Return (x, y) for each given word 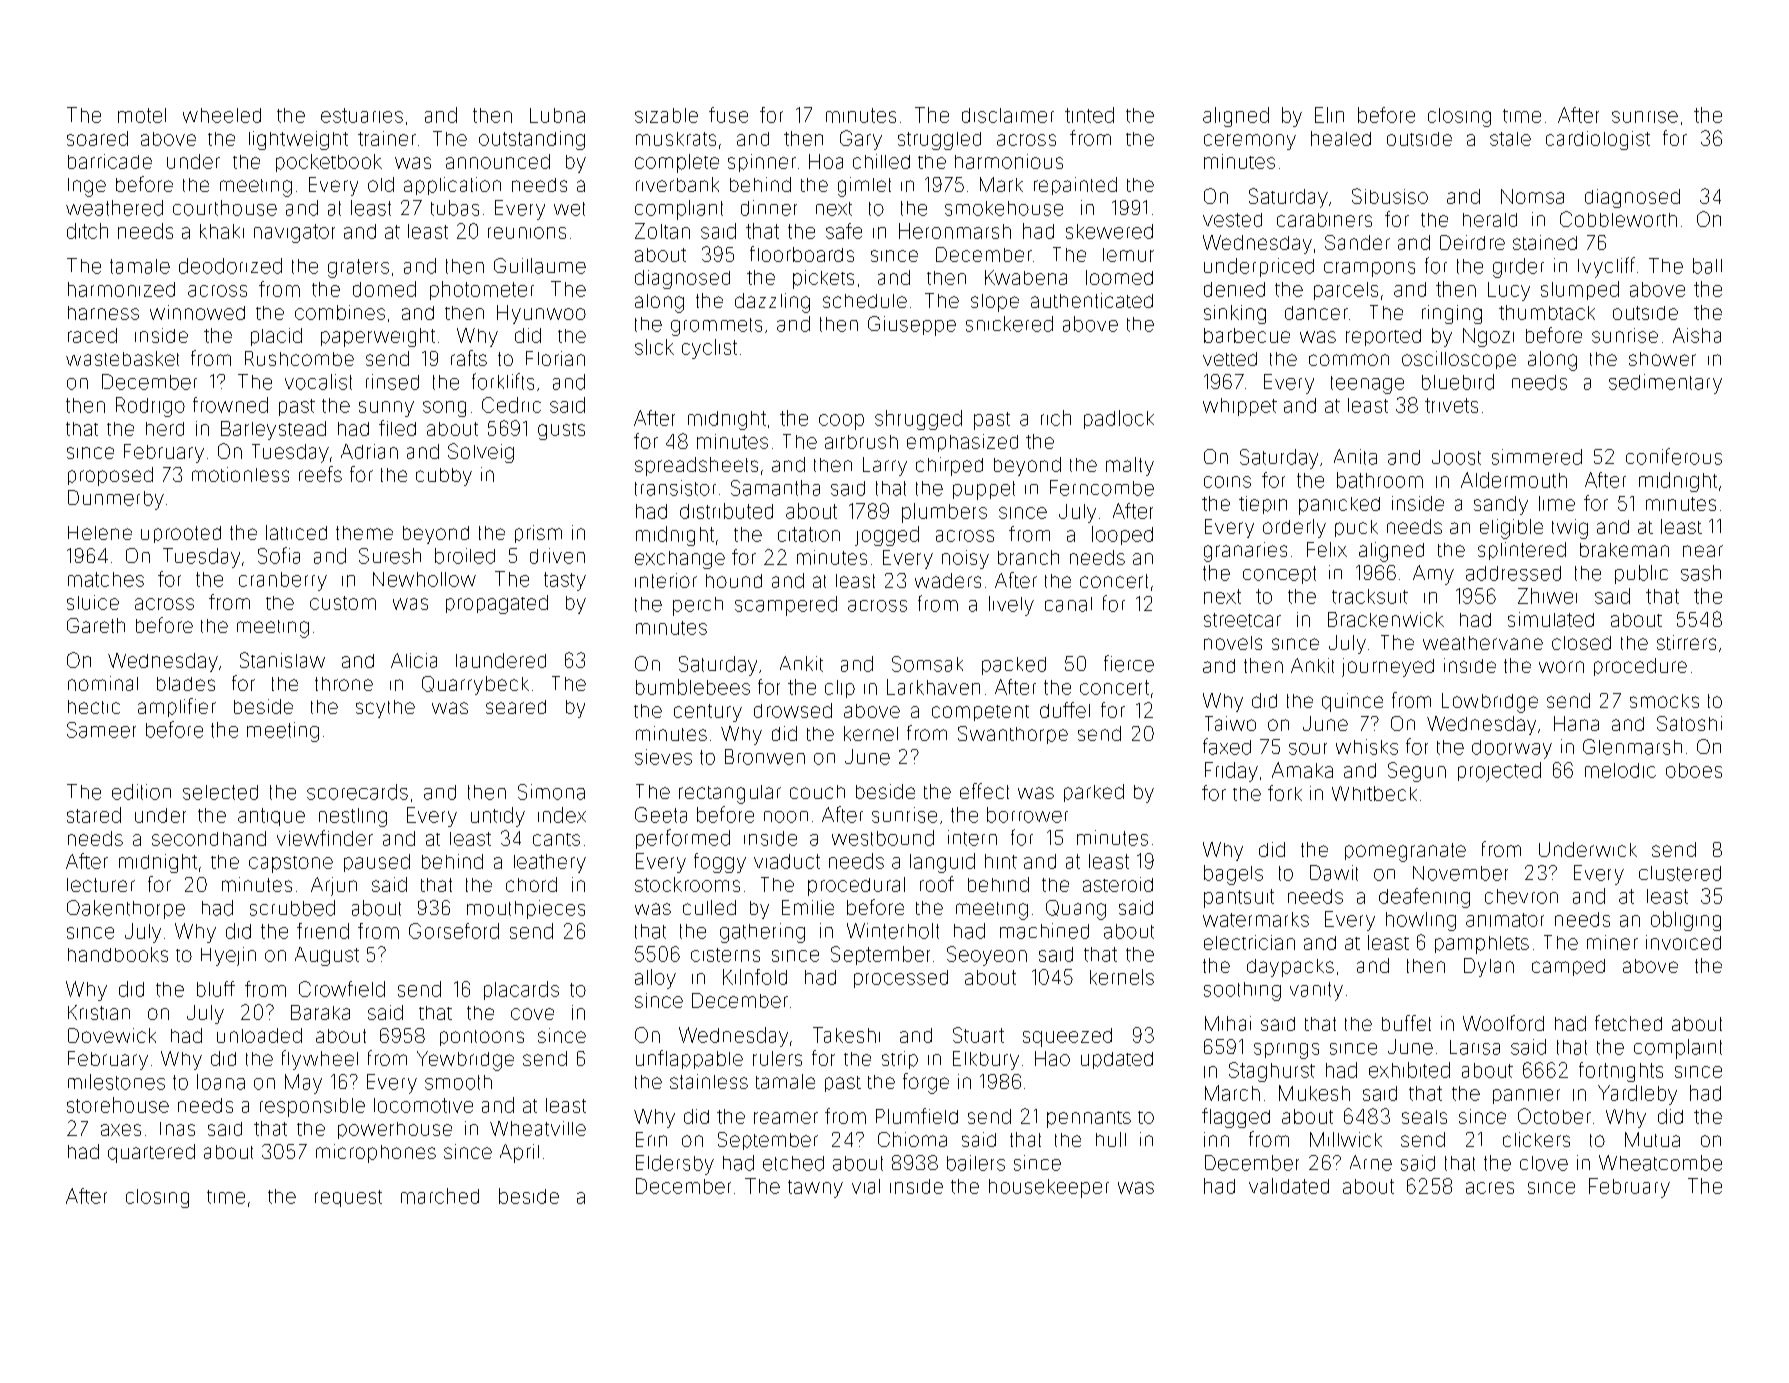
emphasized (962, 443)
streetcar (1242, 620)
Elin (1329, 115)
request (348, 1198)
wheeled (222, 115)
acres (1490, 1188)
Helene (100, 533)
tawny (815, 1189)
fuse (728, 115)
